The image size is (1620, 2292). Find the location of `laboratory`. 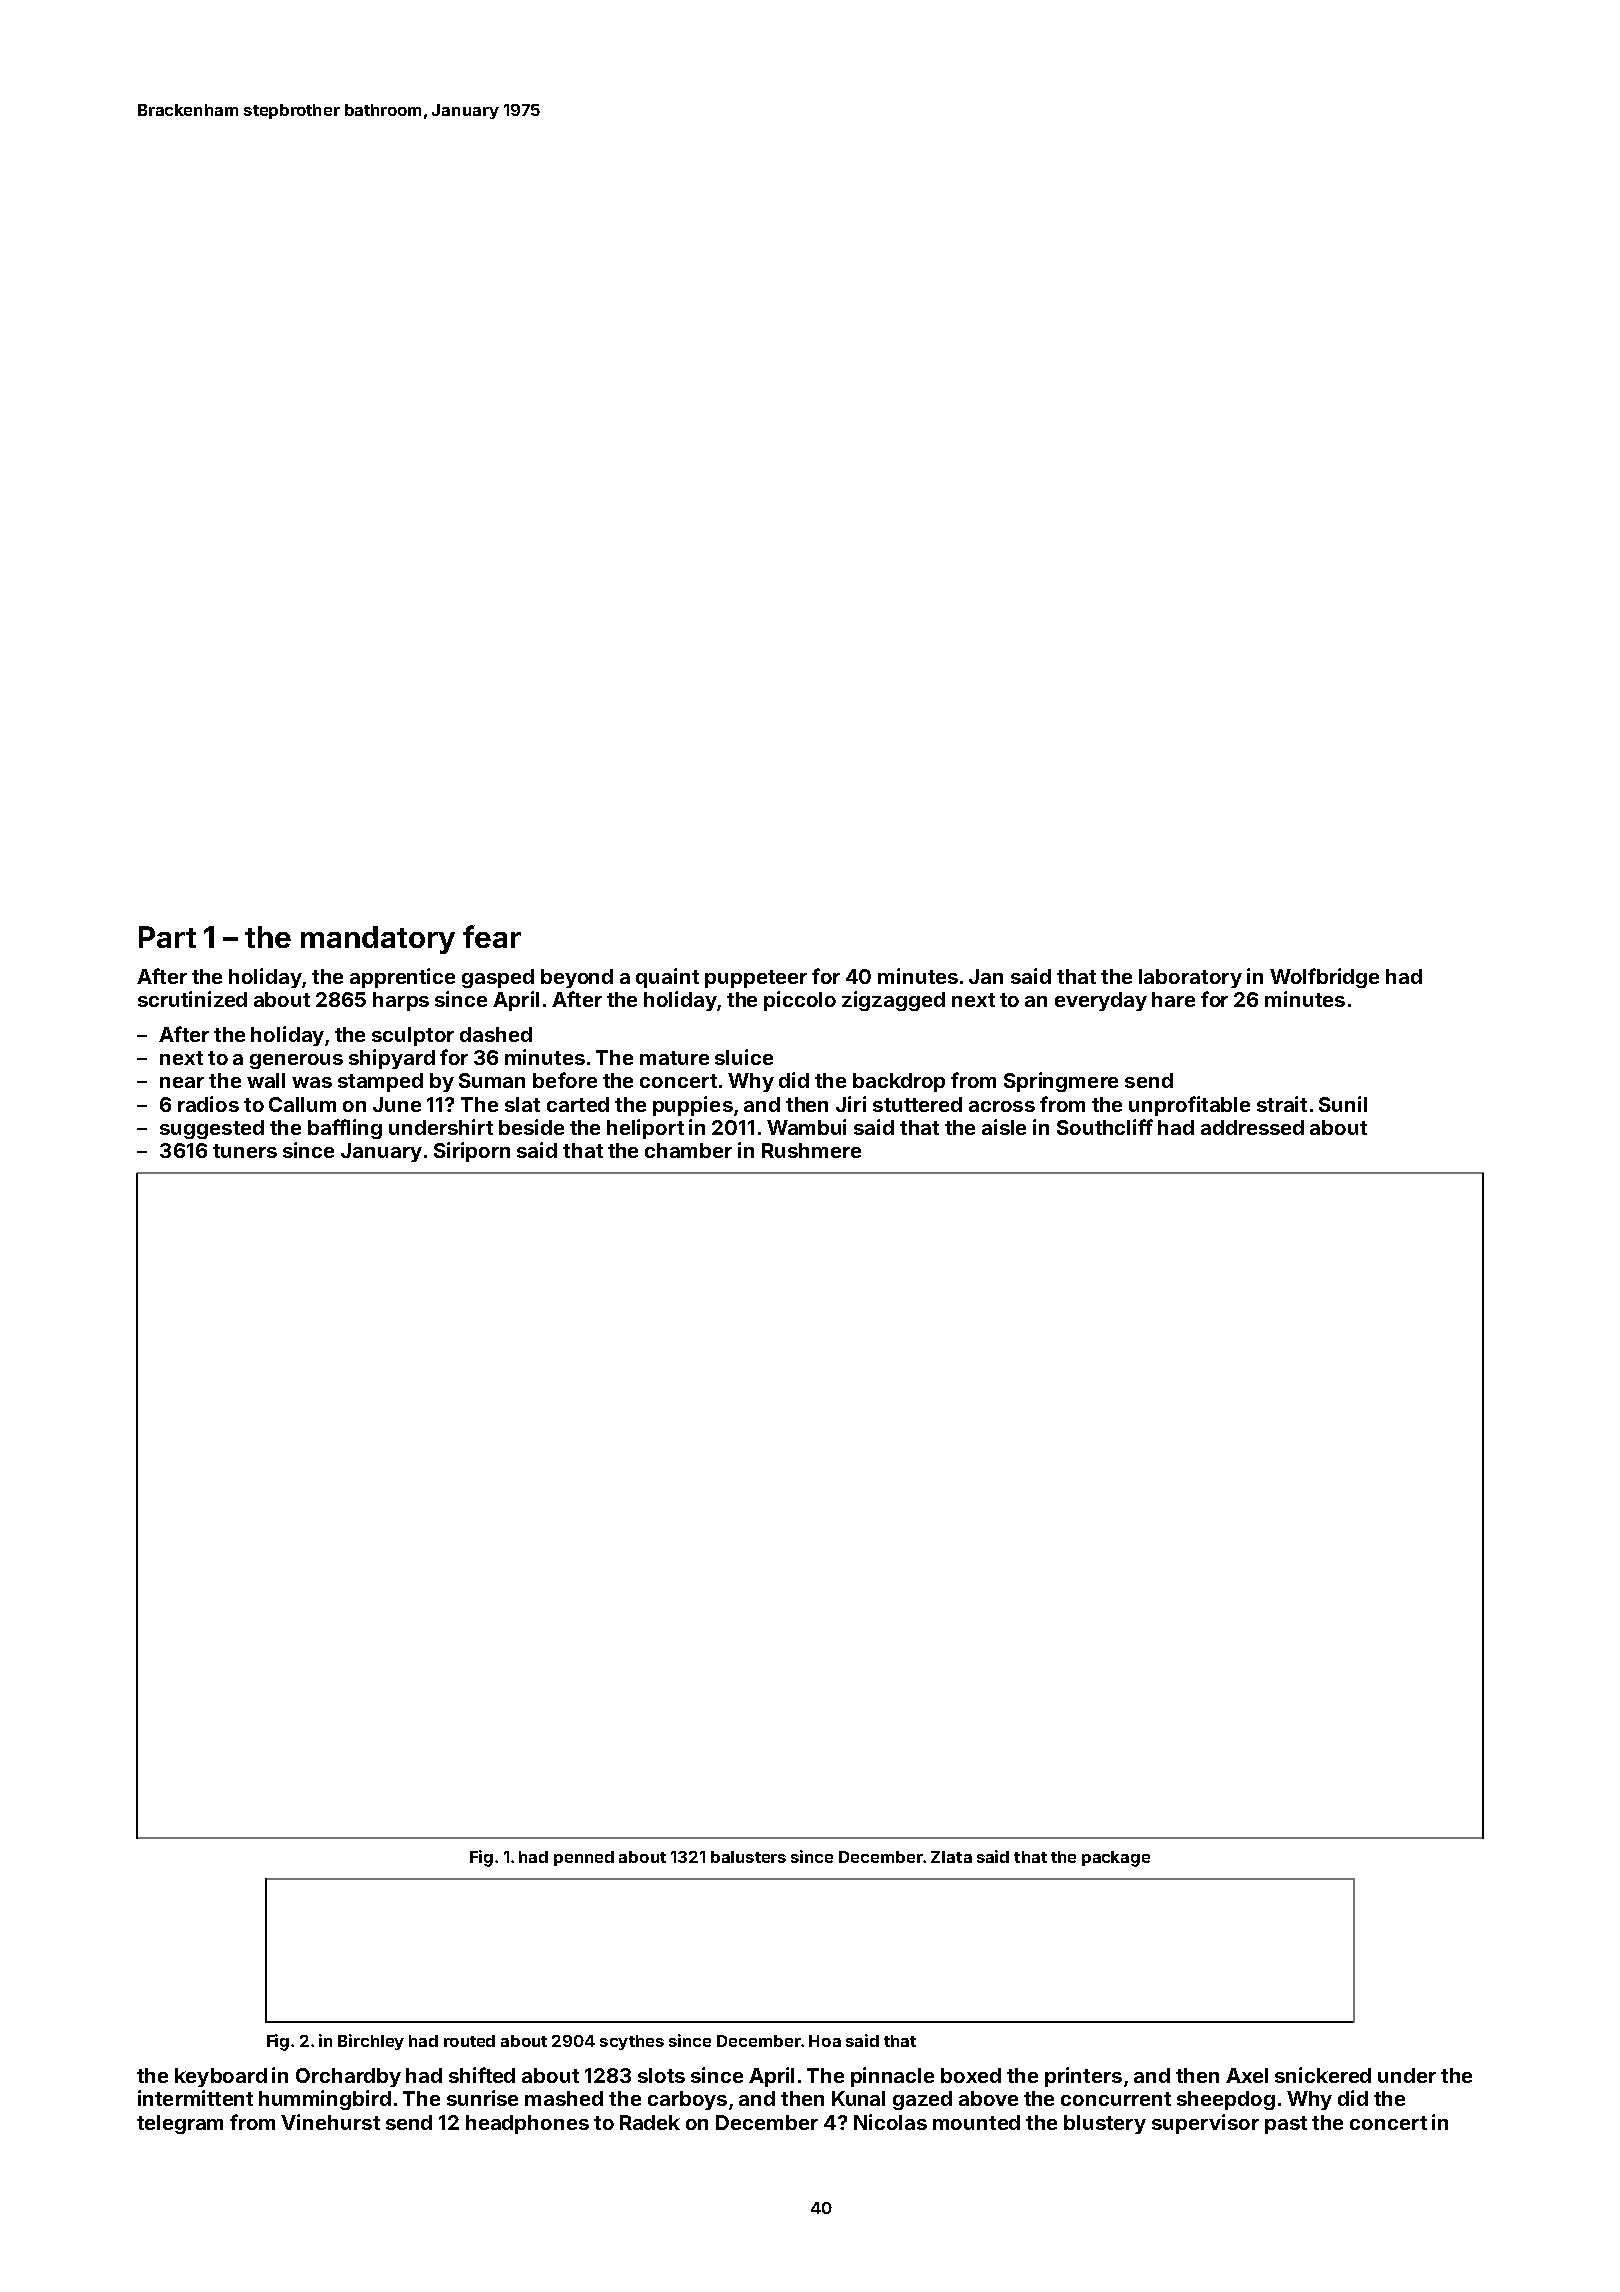

laboratory is located at coordinates (1190, 978).
